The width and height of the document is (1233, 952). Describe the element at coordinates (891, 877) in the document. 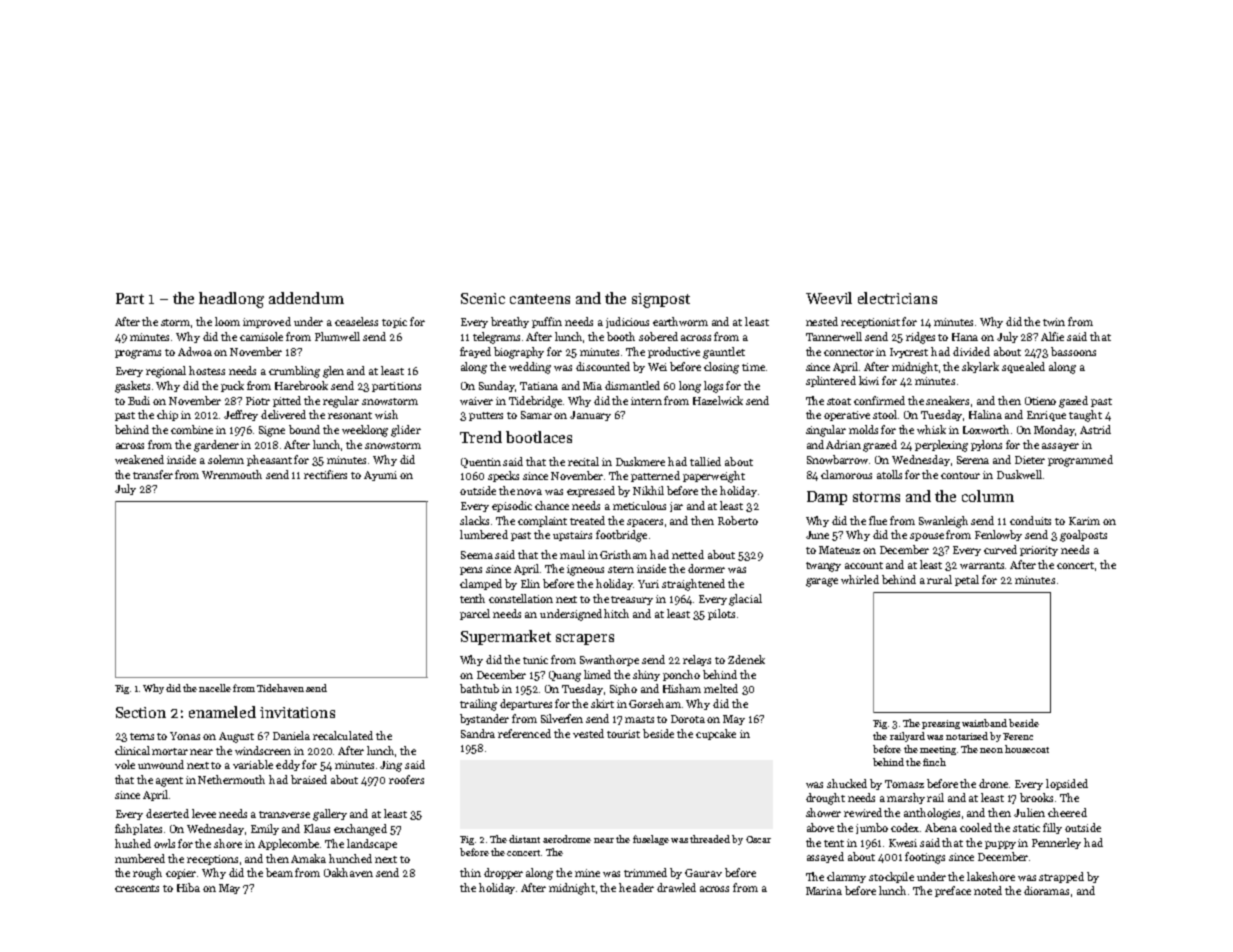

I see `stockpile` at that location.
